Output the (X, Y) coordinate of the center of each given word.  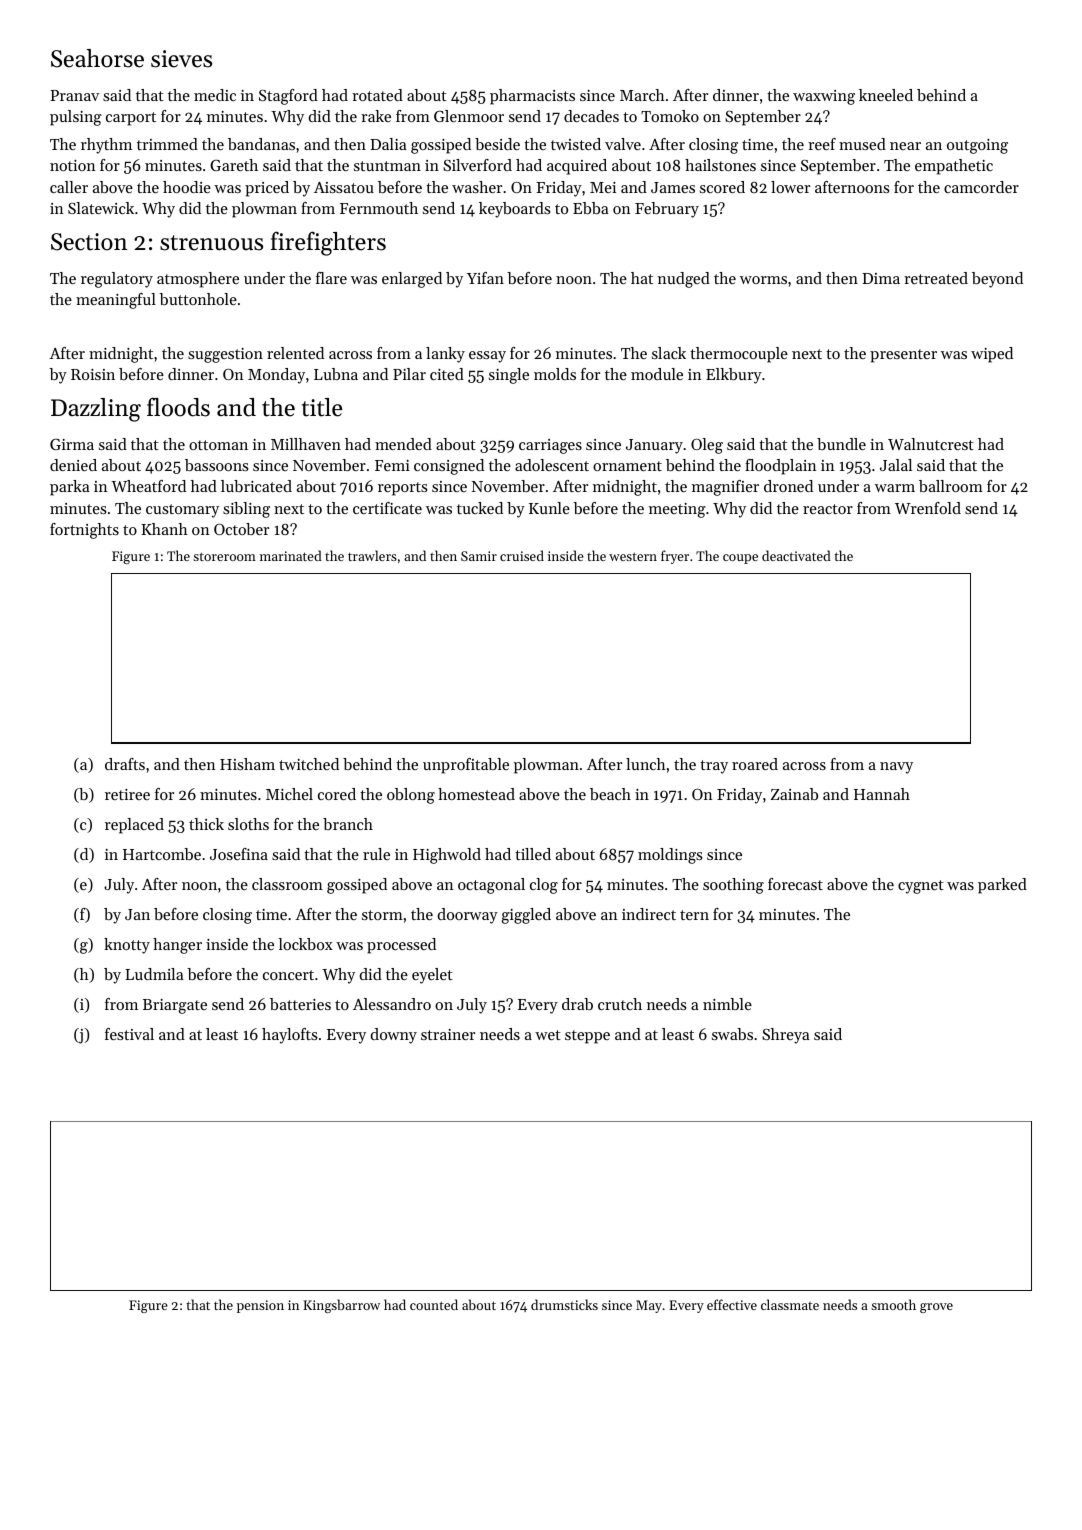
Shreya (786, 1036)
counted (434, 1304)
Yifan (485, 278)
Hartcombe (162, 854)
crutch (620, 1004)
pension (260, 1306)
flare (331, 278)
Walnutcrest (931, 444)
